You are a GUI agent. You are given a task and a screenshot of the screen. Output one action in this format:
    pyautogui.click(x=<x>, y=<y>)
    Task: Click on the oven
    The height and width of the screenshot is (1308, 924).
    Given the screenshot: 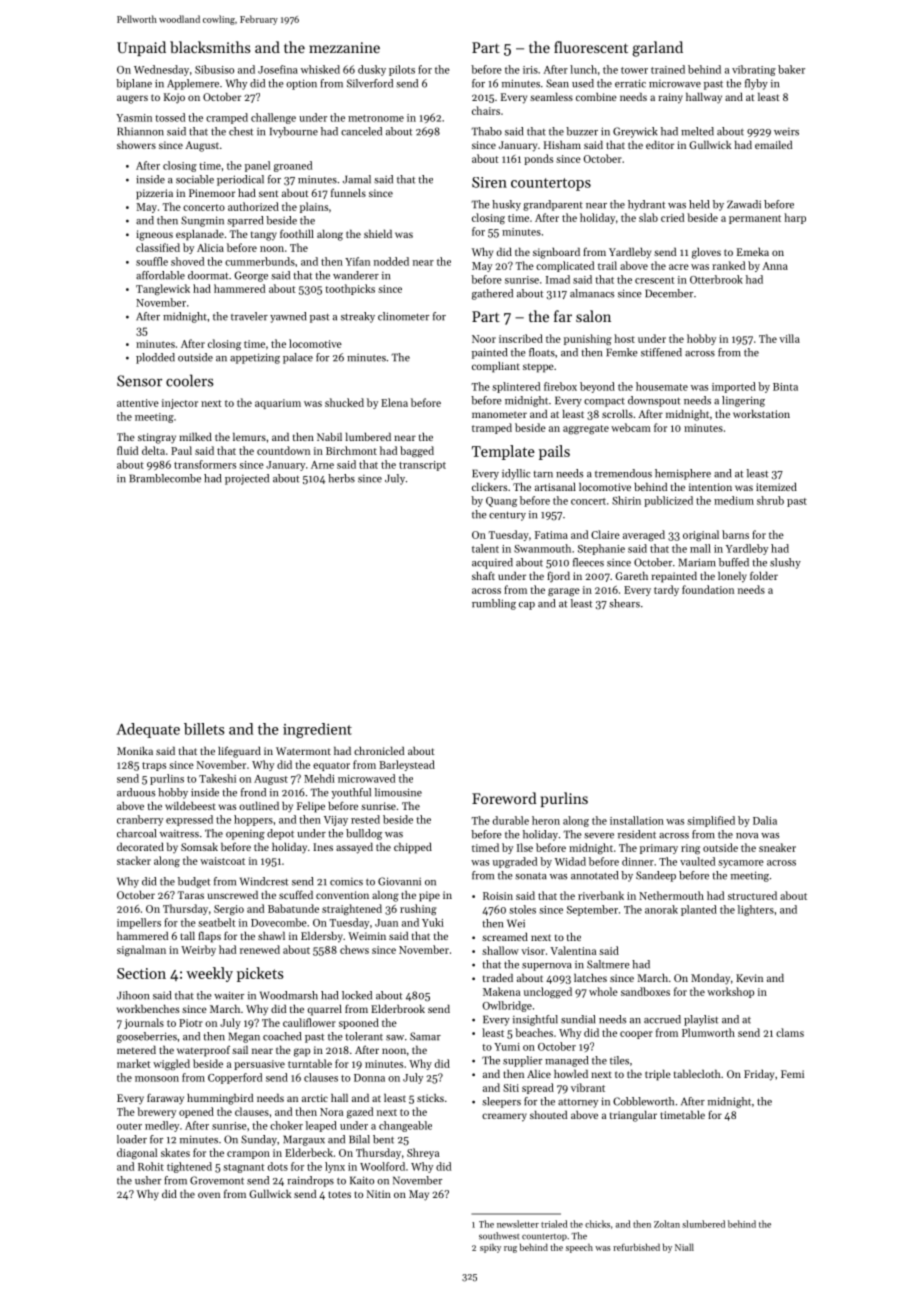 What is the action you would take?
    pyautogui.click(x=209, y=1195)
